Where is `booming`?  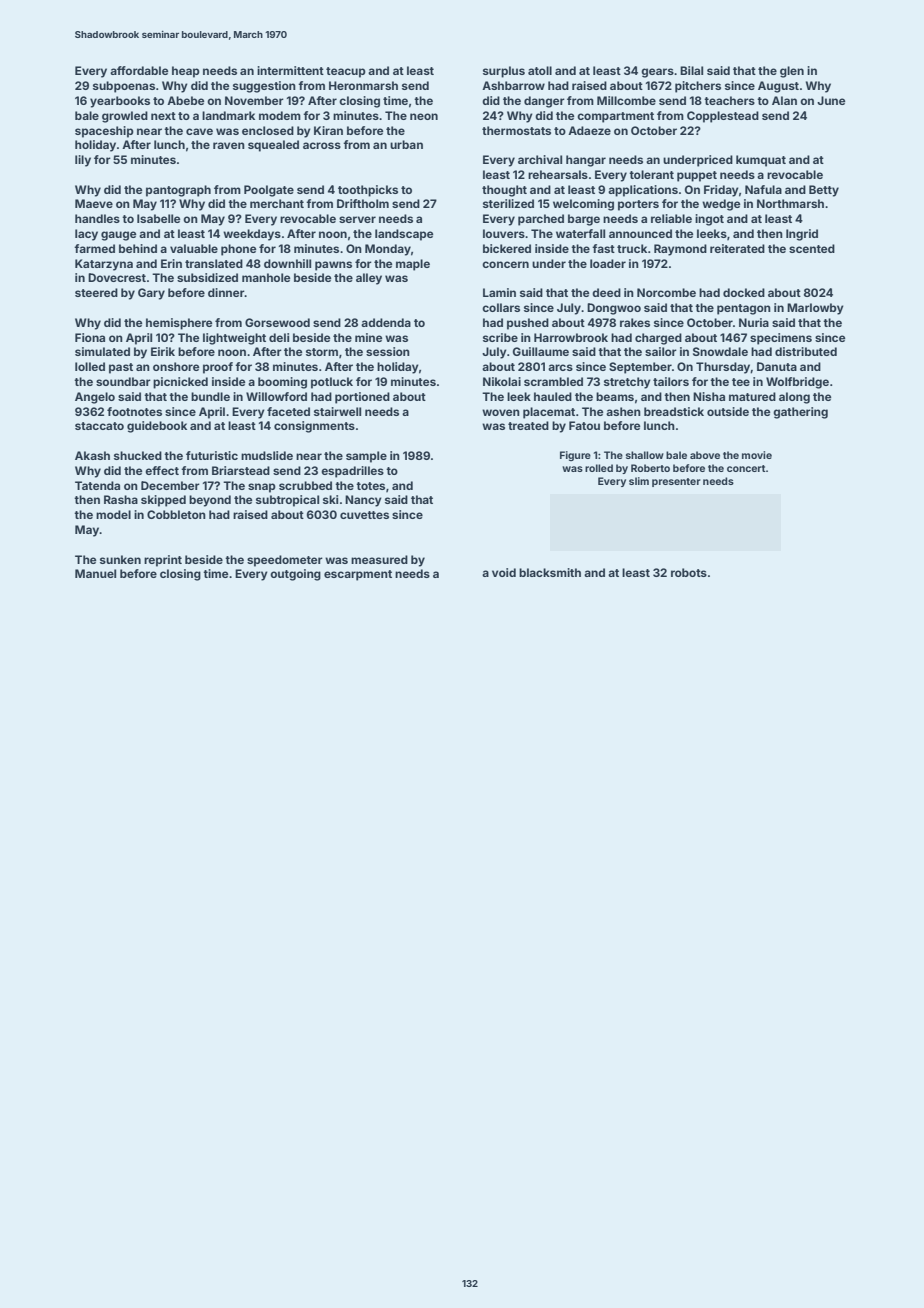 booming is located at coordinates (282, 383).
